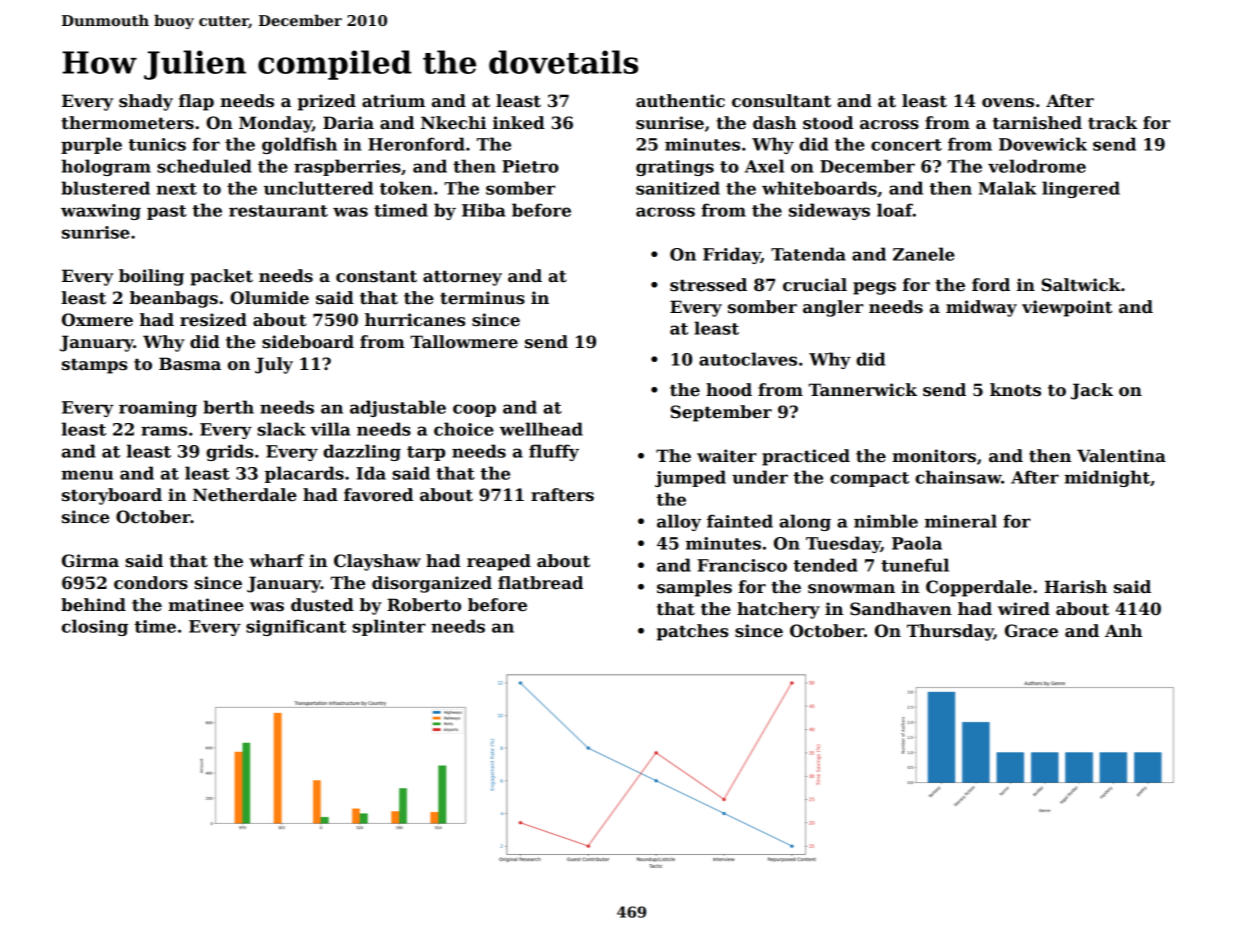 Image resolution: width=1233 pixels, height=952 pixels. I want to click on Jack, so click(1092, 391).
